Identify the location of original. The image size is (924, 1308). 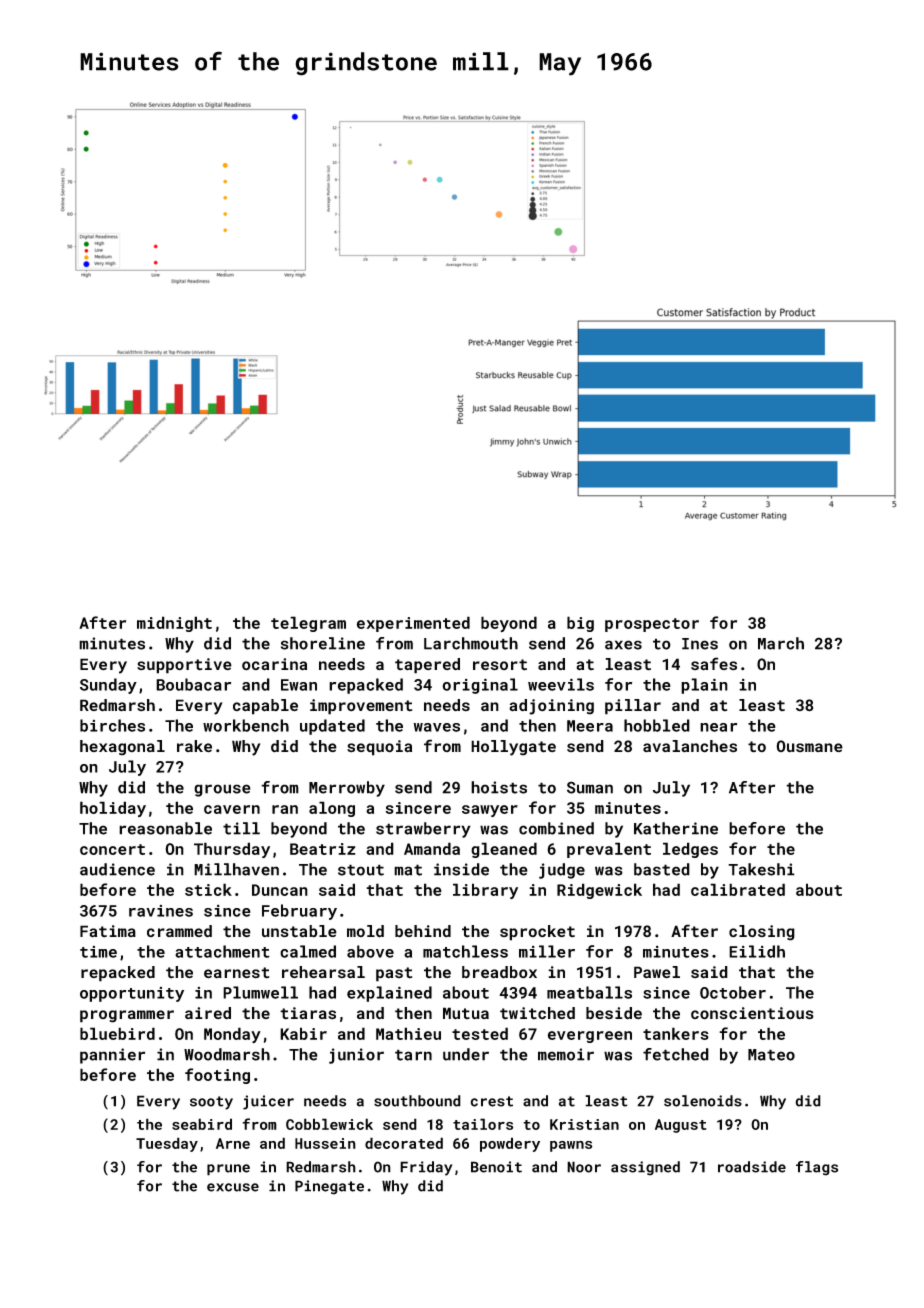
(480, 686).
